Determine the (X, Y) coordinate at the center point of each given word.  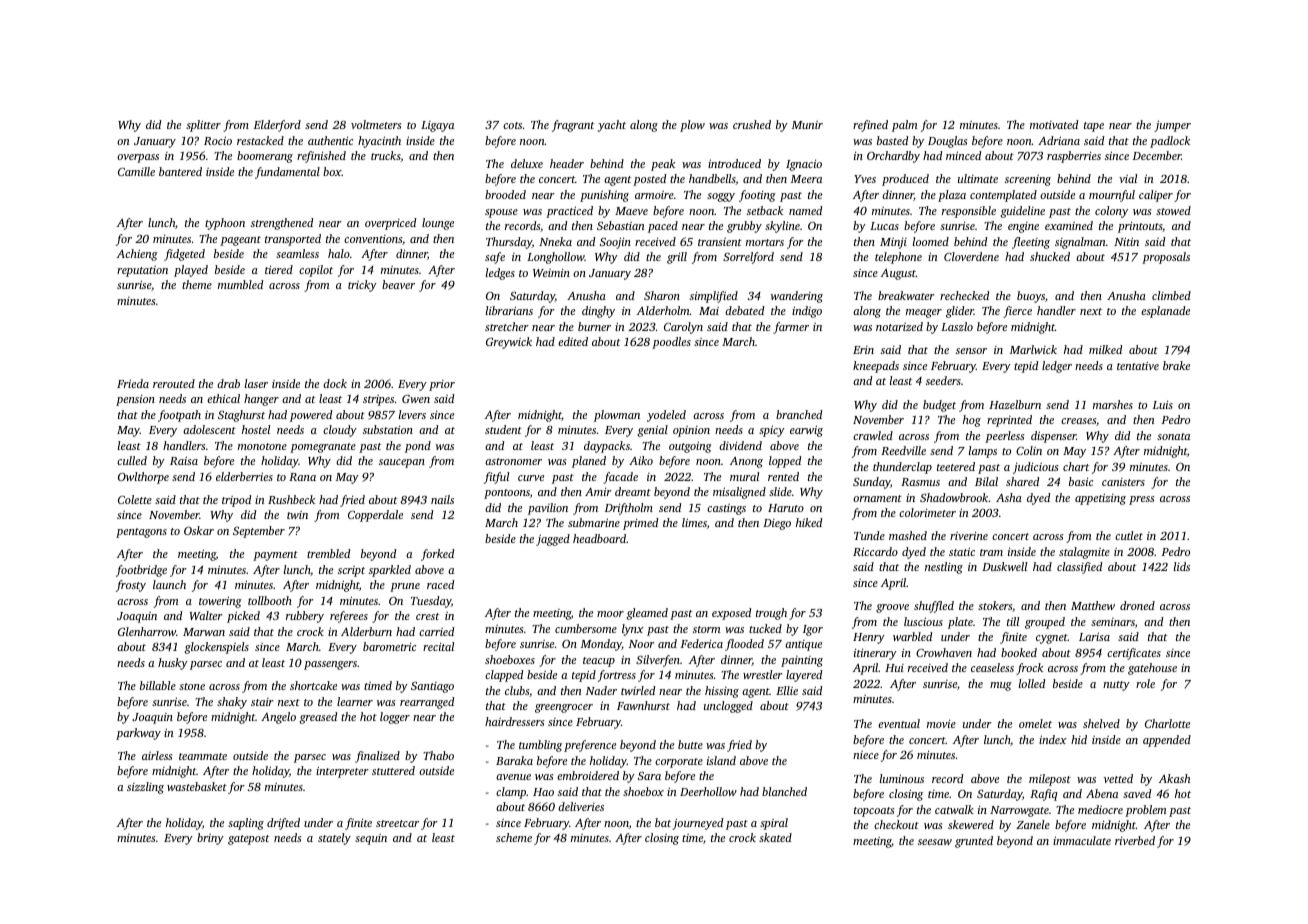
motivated (1054, 124)
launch (169, 584)
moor (610, 614)
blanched (784, 791)
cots (512, 125)
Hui (894, 668)
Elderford (277, 126)
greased (318, 718)
